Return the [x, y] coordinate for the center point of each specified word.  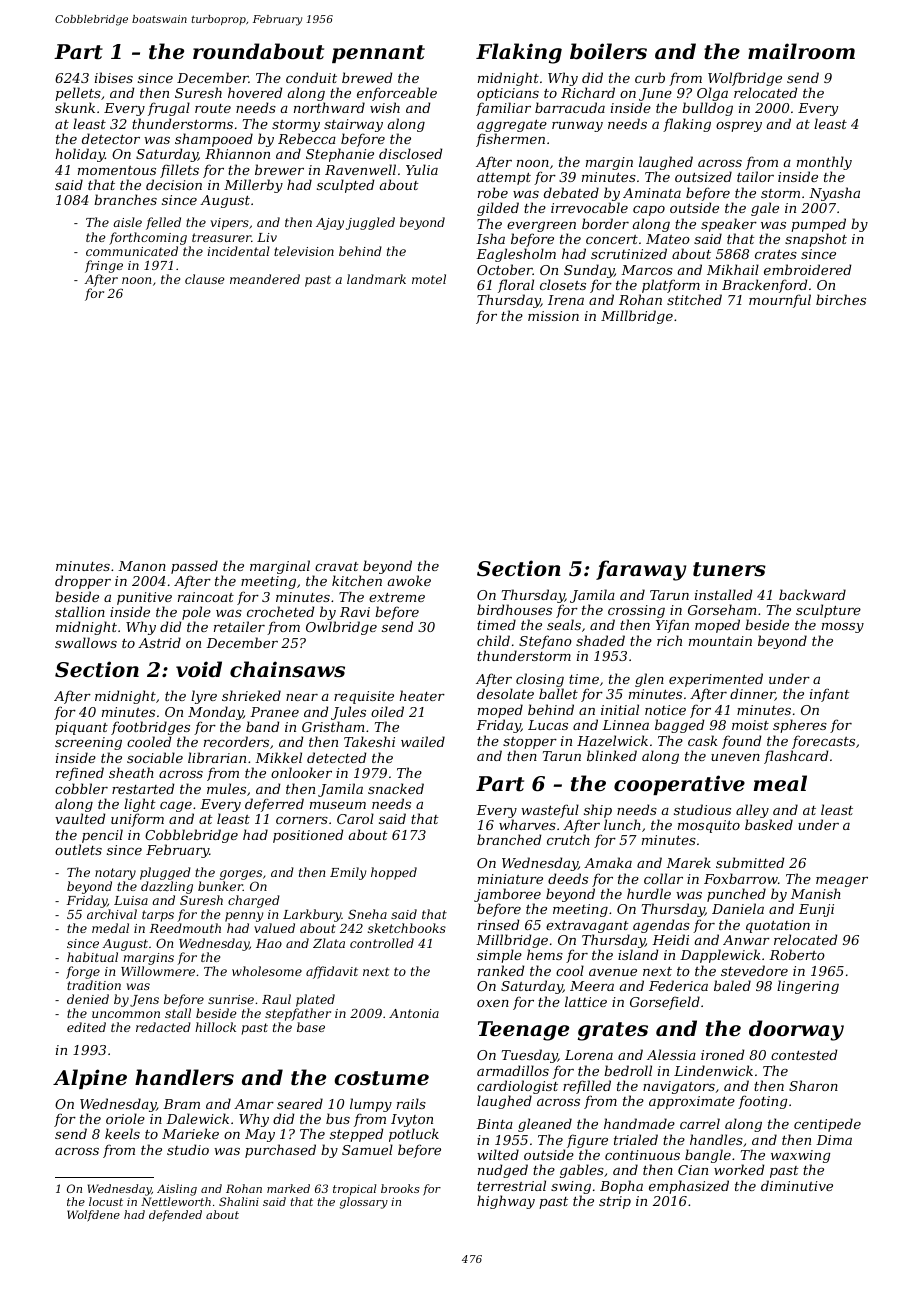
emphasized [689, 1187]
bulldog [707, 109]
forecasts [823, 742]
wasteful [550, 811]
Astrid [159, 642]
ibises [114, 77]
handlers [184, 1077]
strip [615, 1202]
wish [385, 107]
